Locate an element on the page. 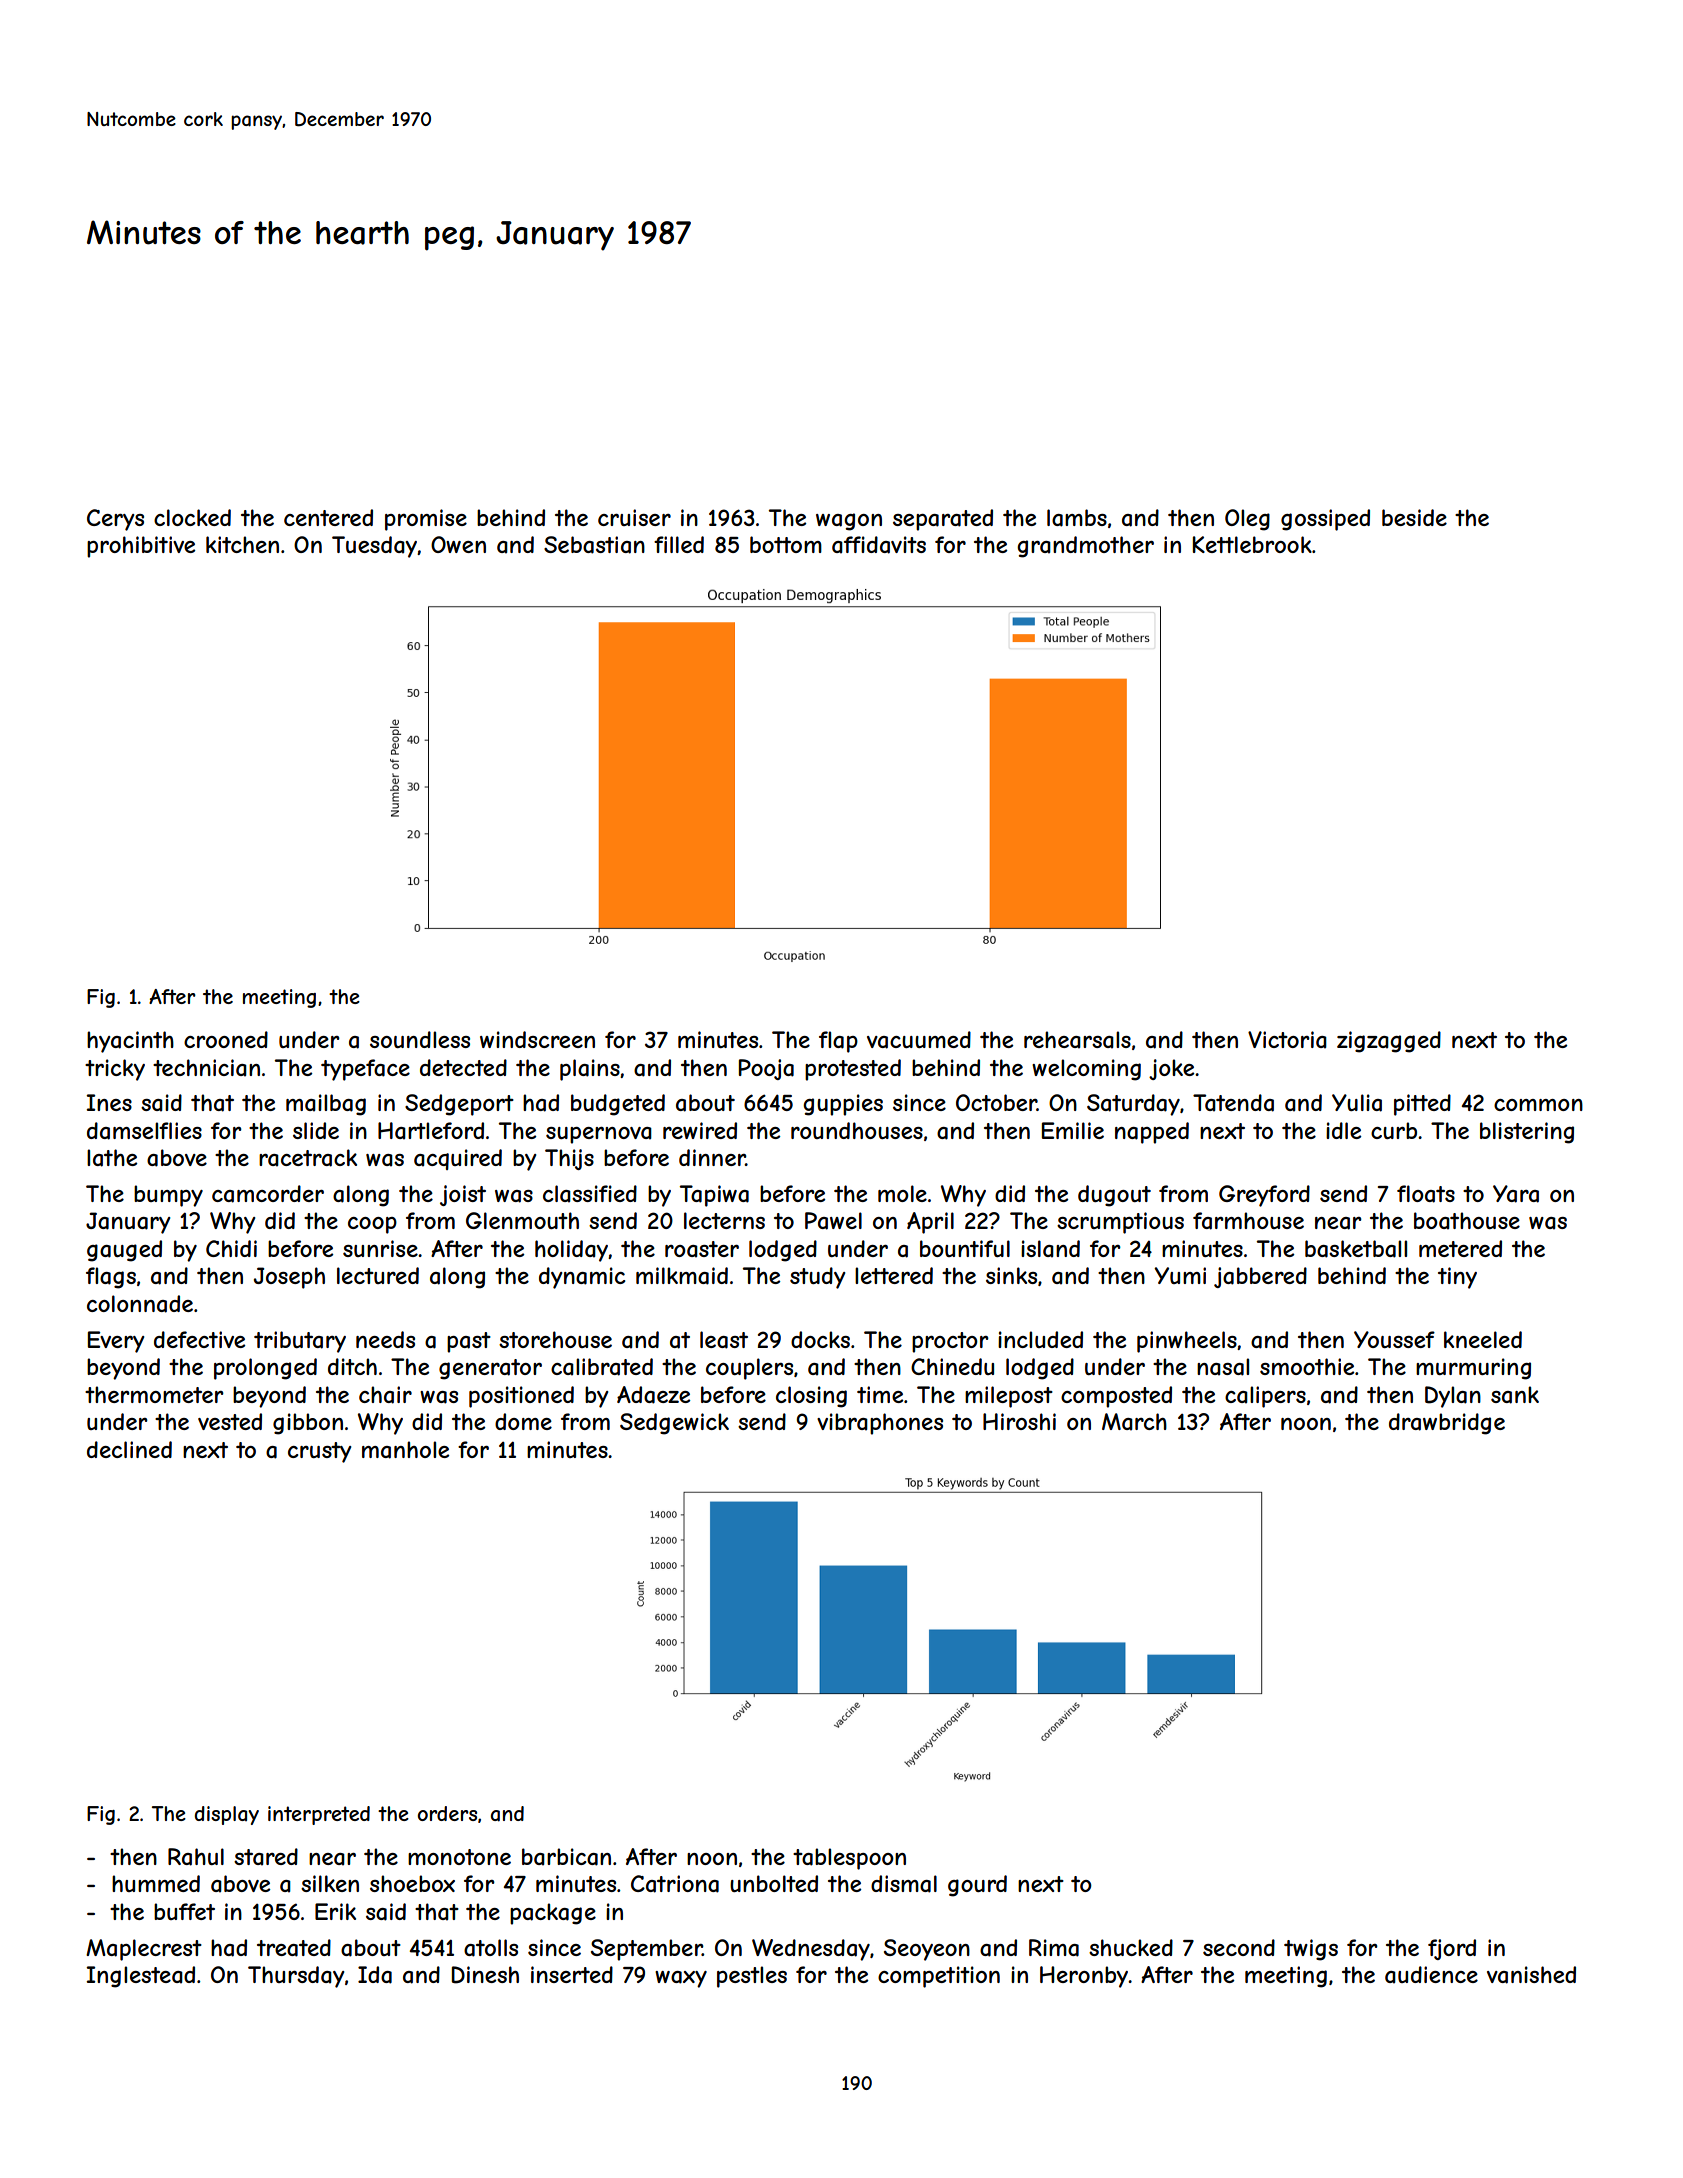  milkmaid is located at coordinates (682, 1276).
